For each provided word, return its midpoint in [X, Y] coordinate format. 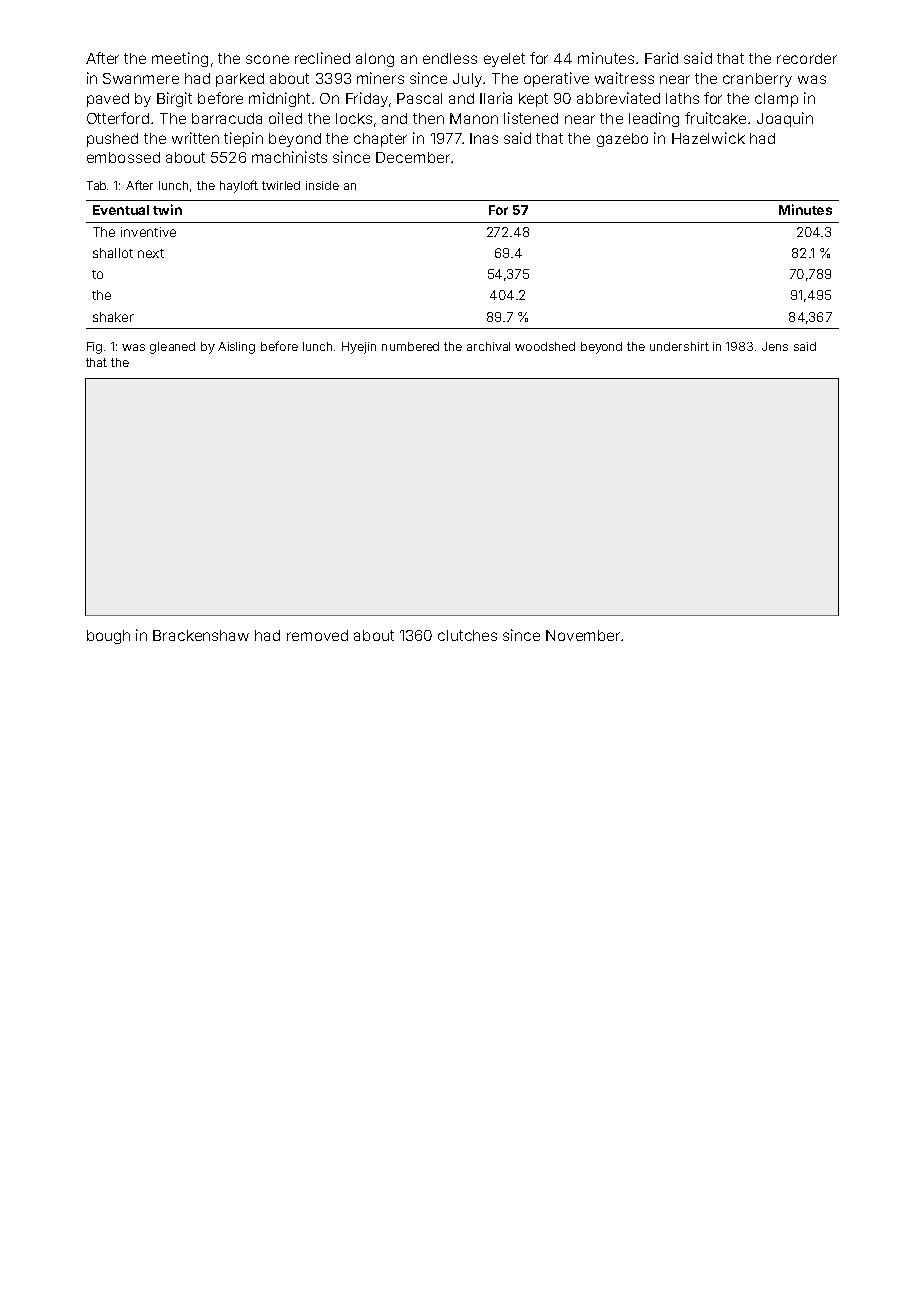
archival [488, 346]
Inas [484, 138]
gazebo [622, 140]
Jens [775, 346]
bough [108, 637]
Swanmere [141, 78]
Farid [661, 58]
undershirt [679, 346]
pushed [112, 140]
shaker [113, 317]
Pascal [419, 98]
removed [317, 635]
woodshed [545, 346]
